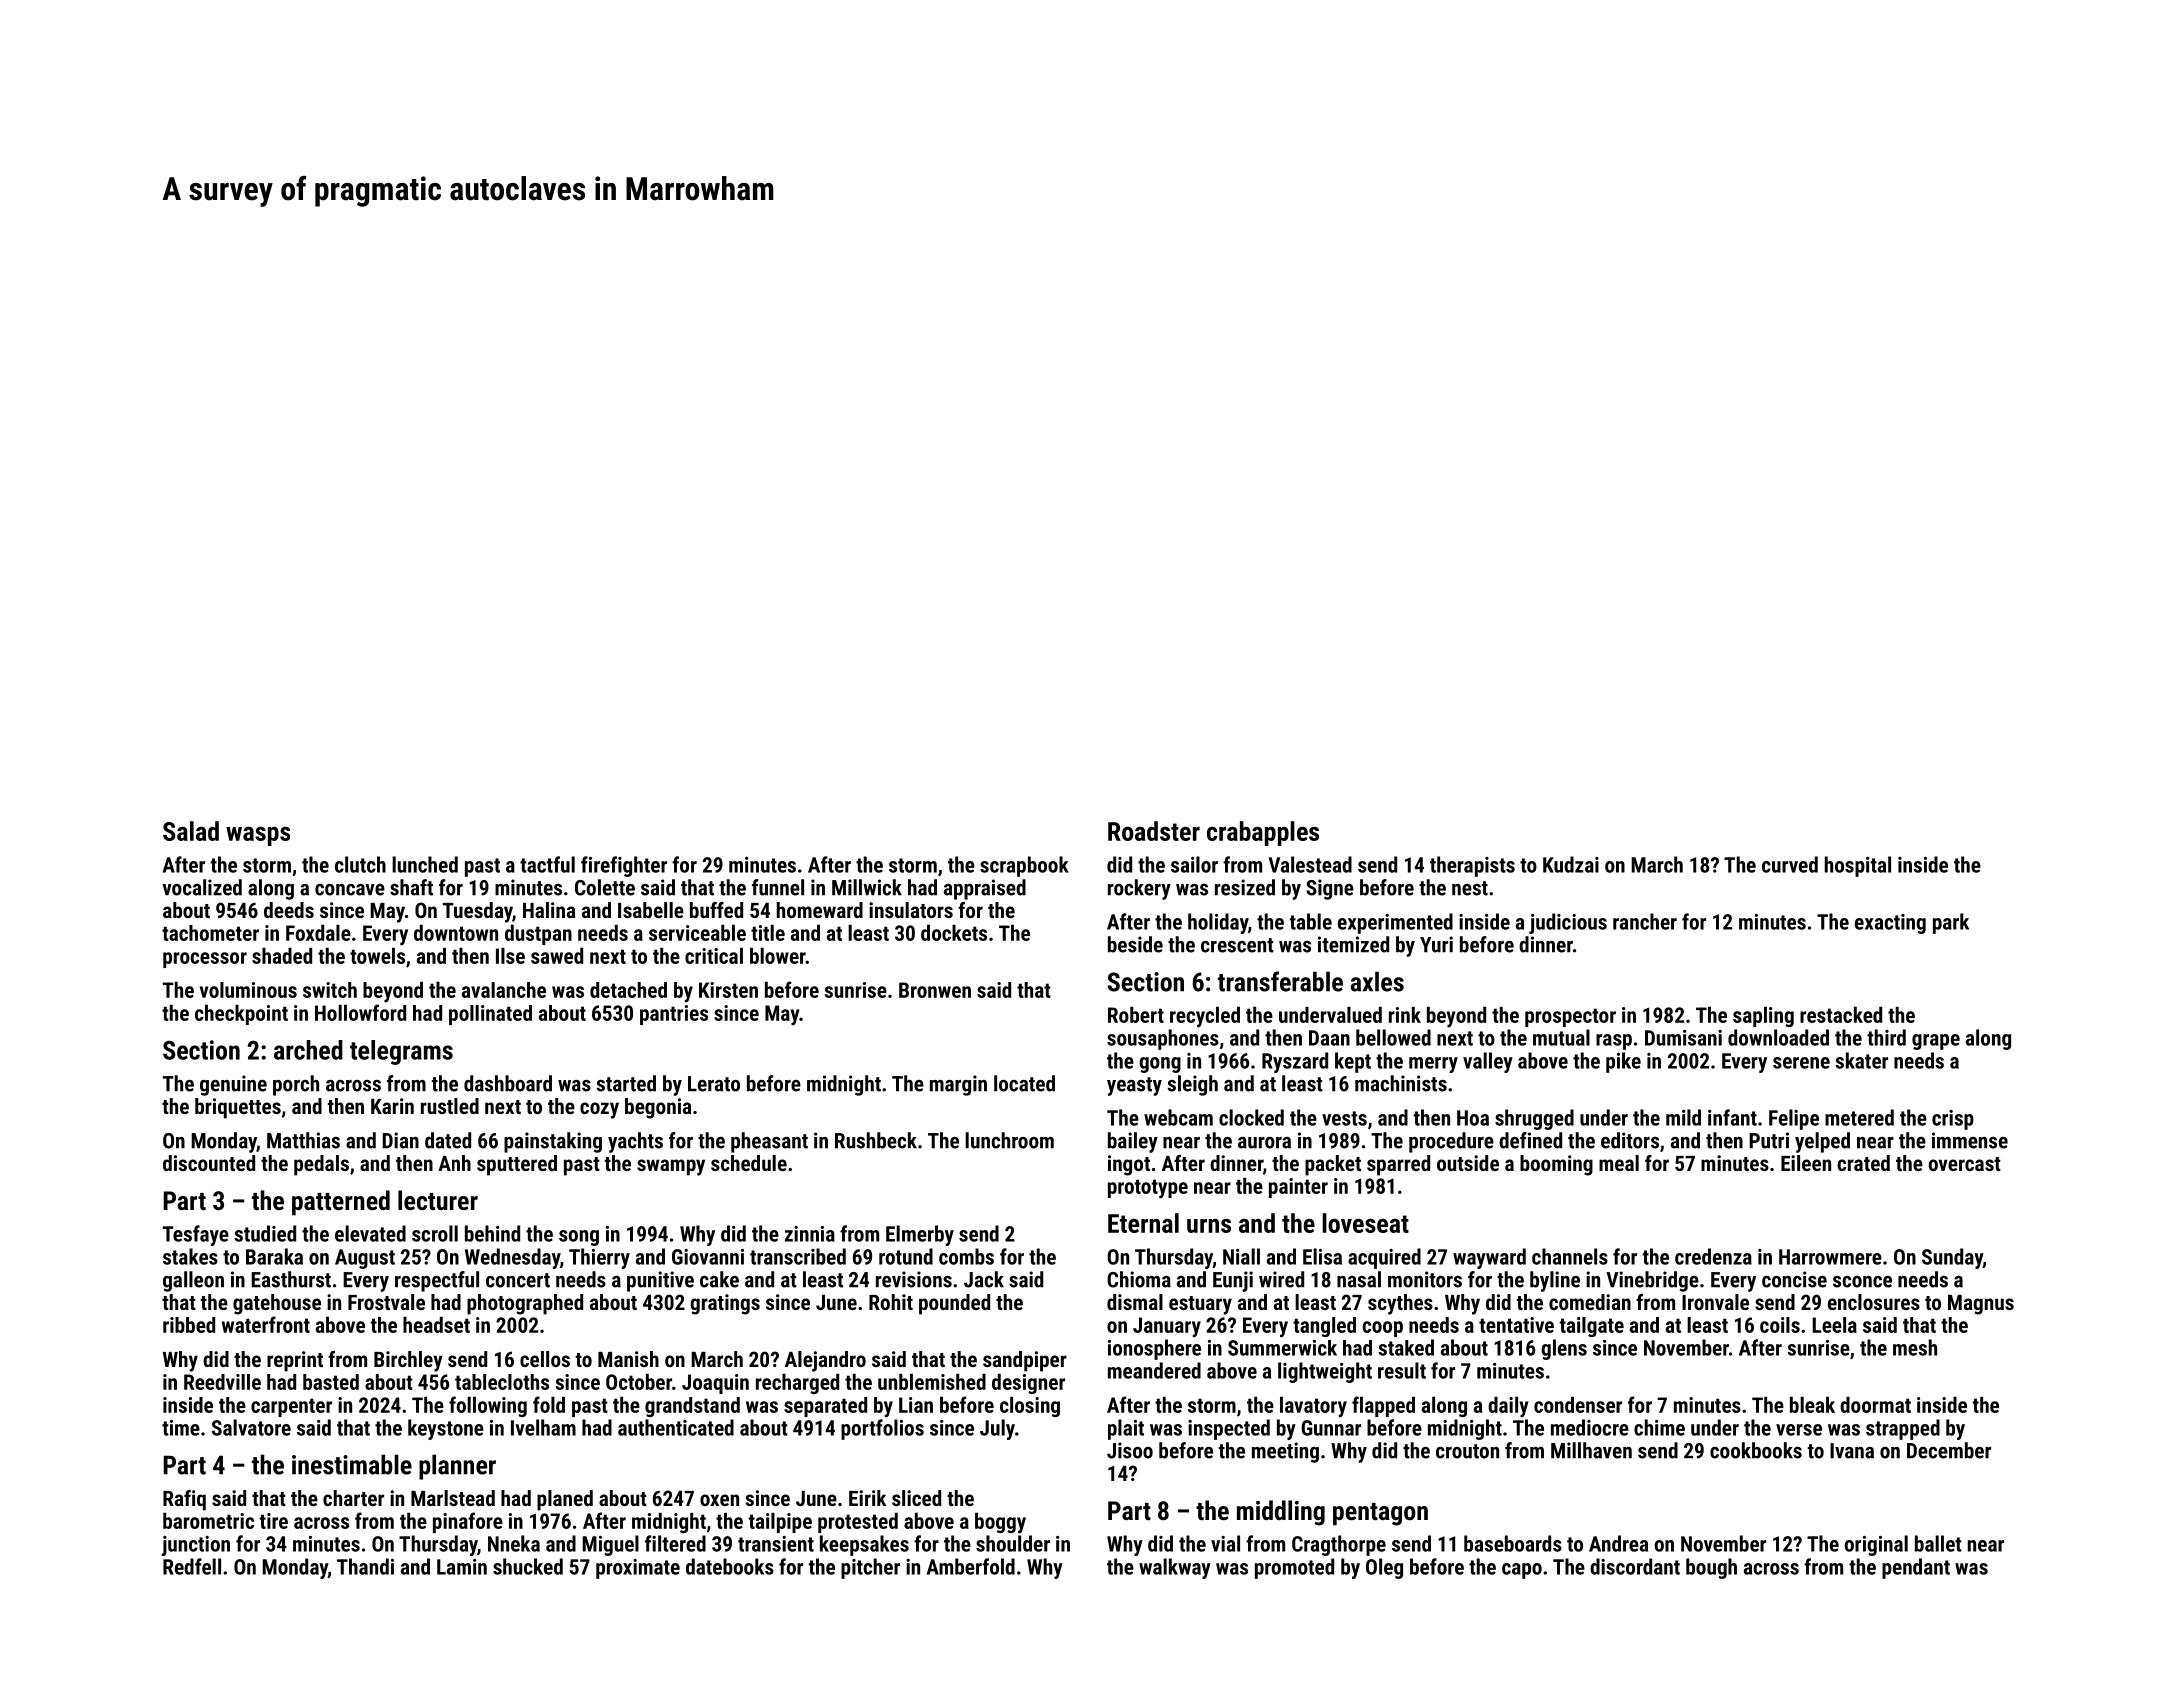  Describe the element at coordinates (1938, 1543) in the document. I see `ballet` at that location.
